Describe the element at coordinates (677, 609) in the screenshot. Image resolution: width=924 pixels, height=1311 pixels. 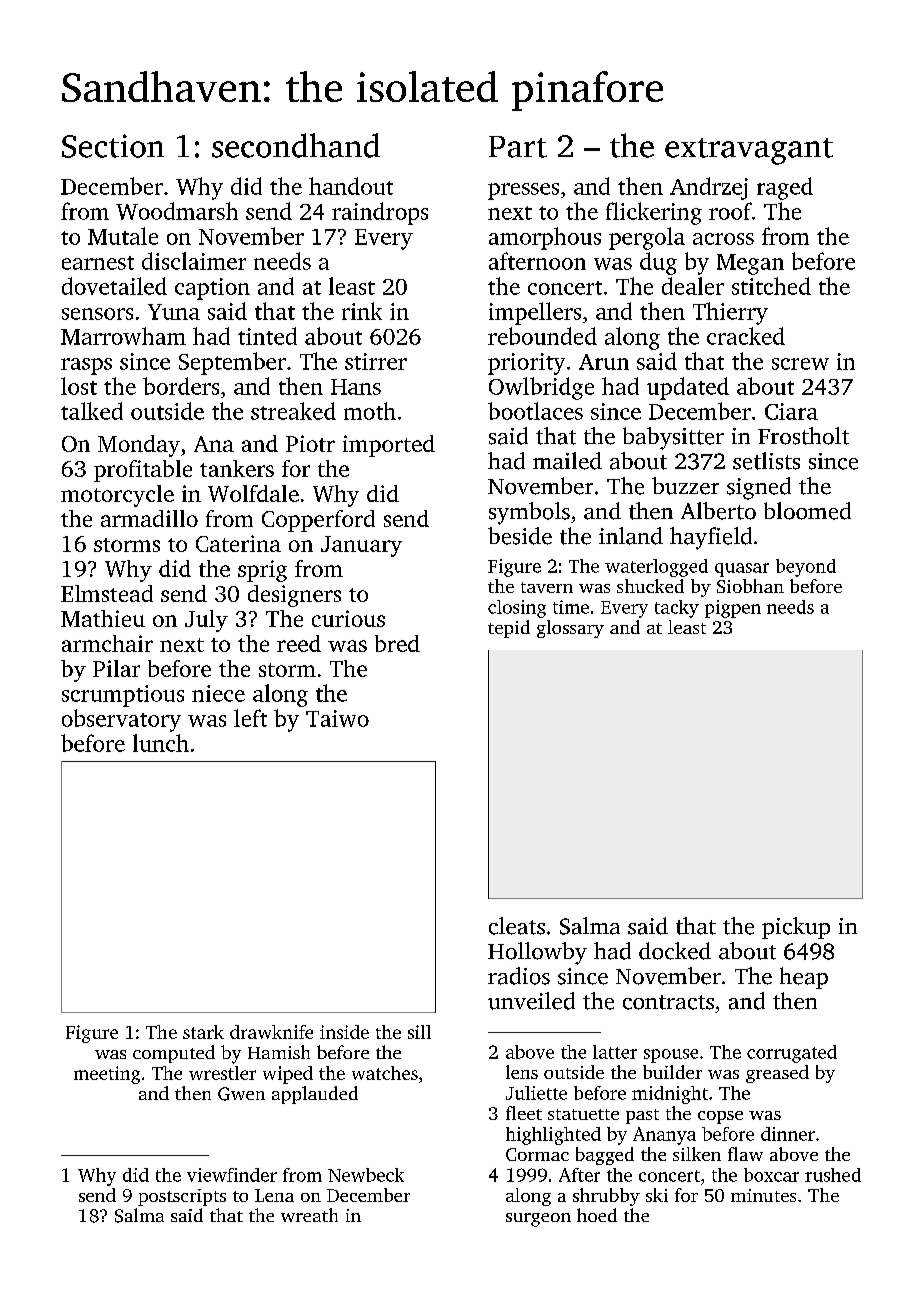
I see `tacky` at that location.
